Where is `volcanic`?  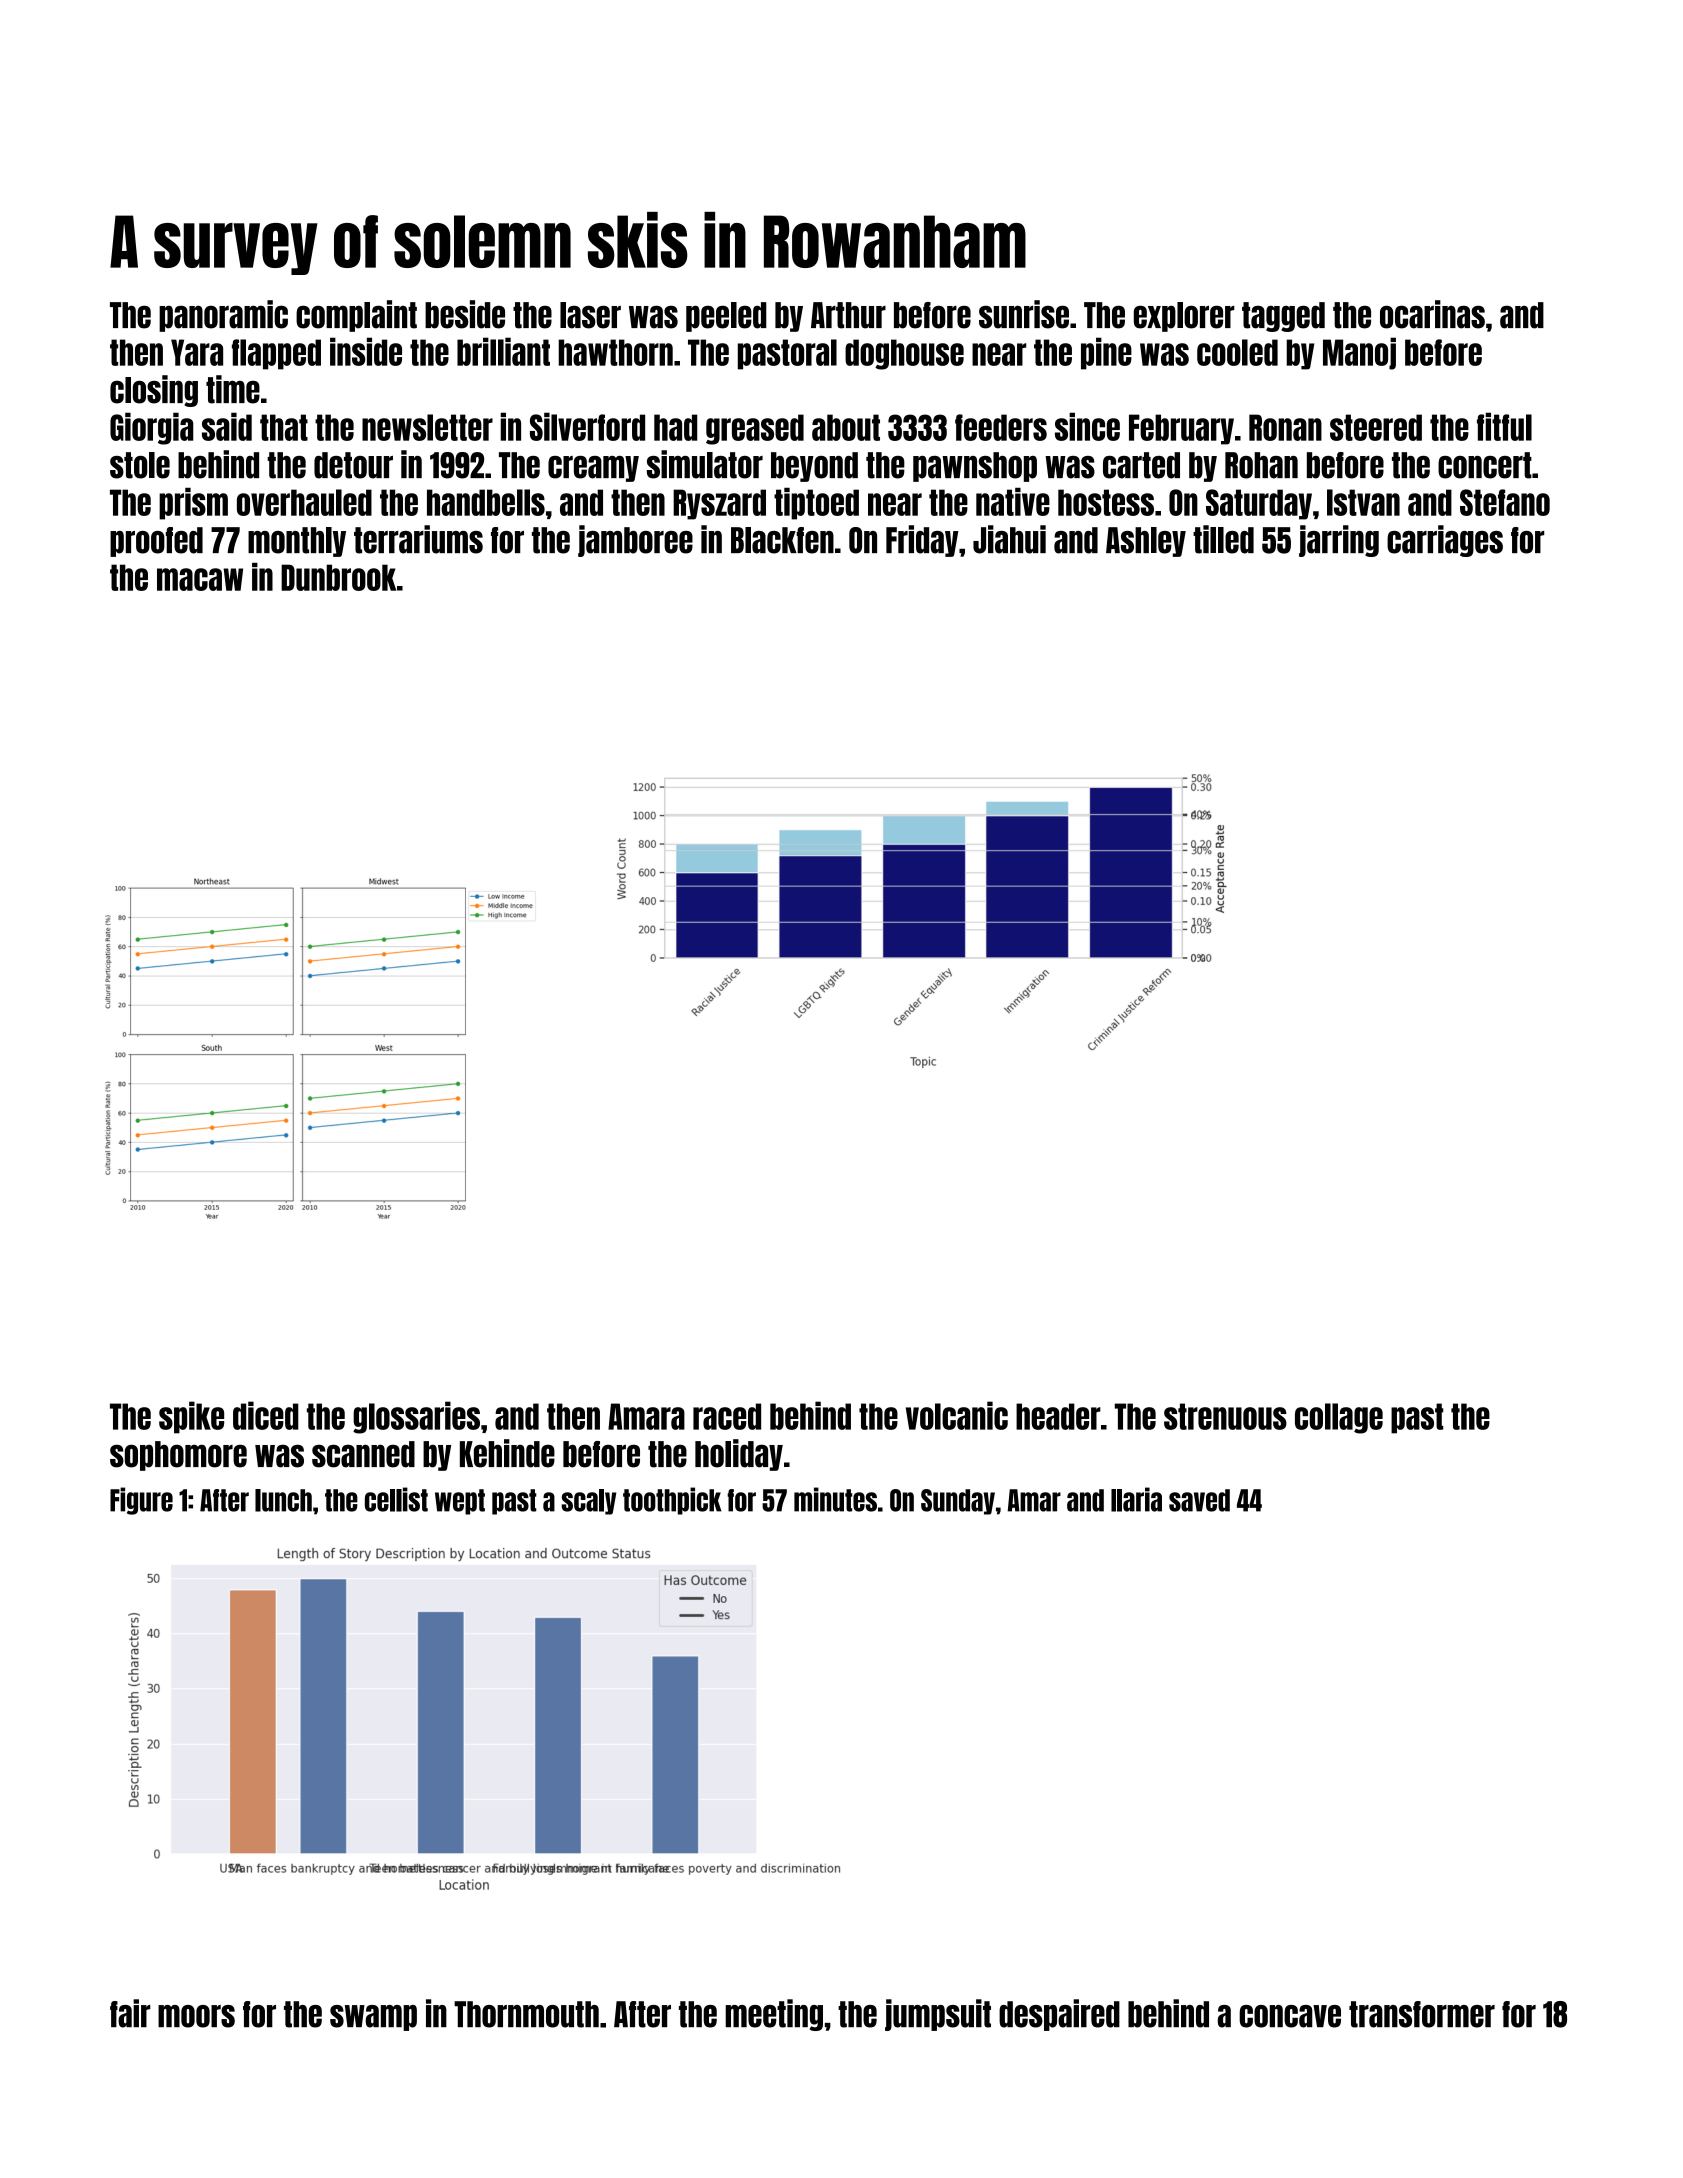 volcanic is located at coordinates (957, 1415).
